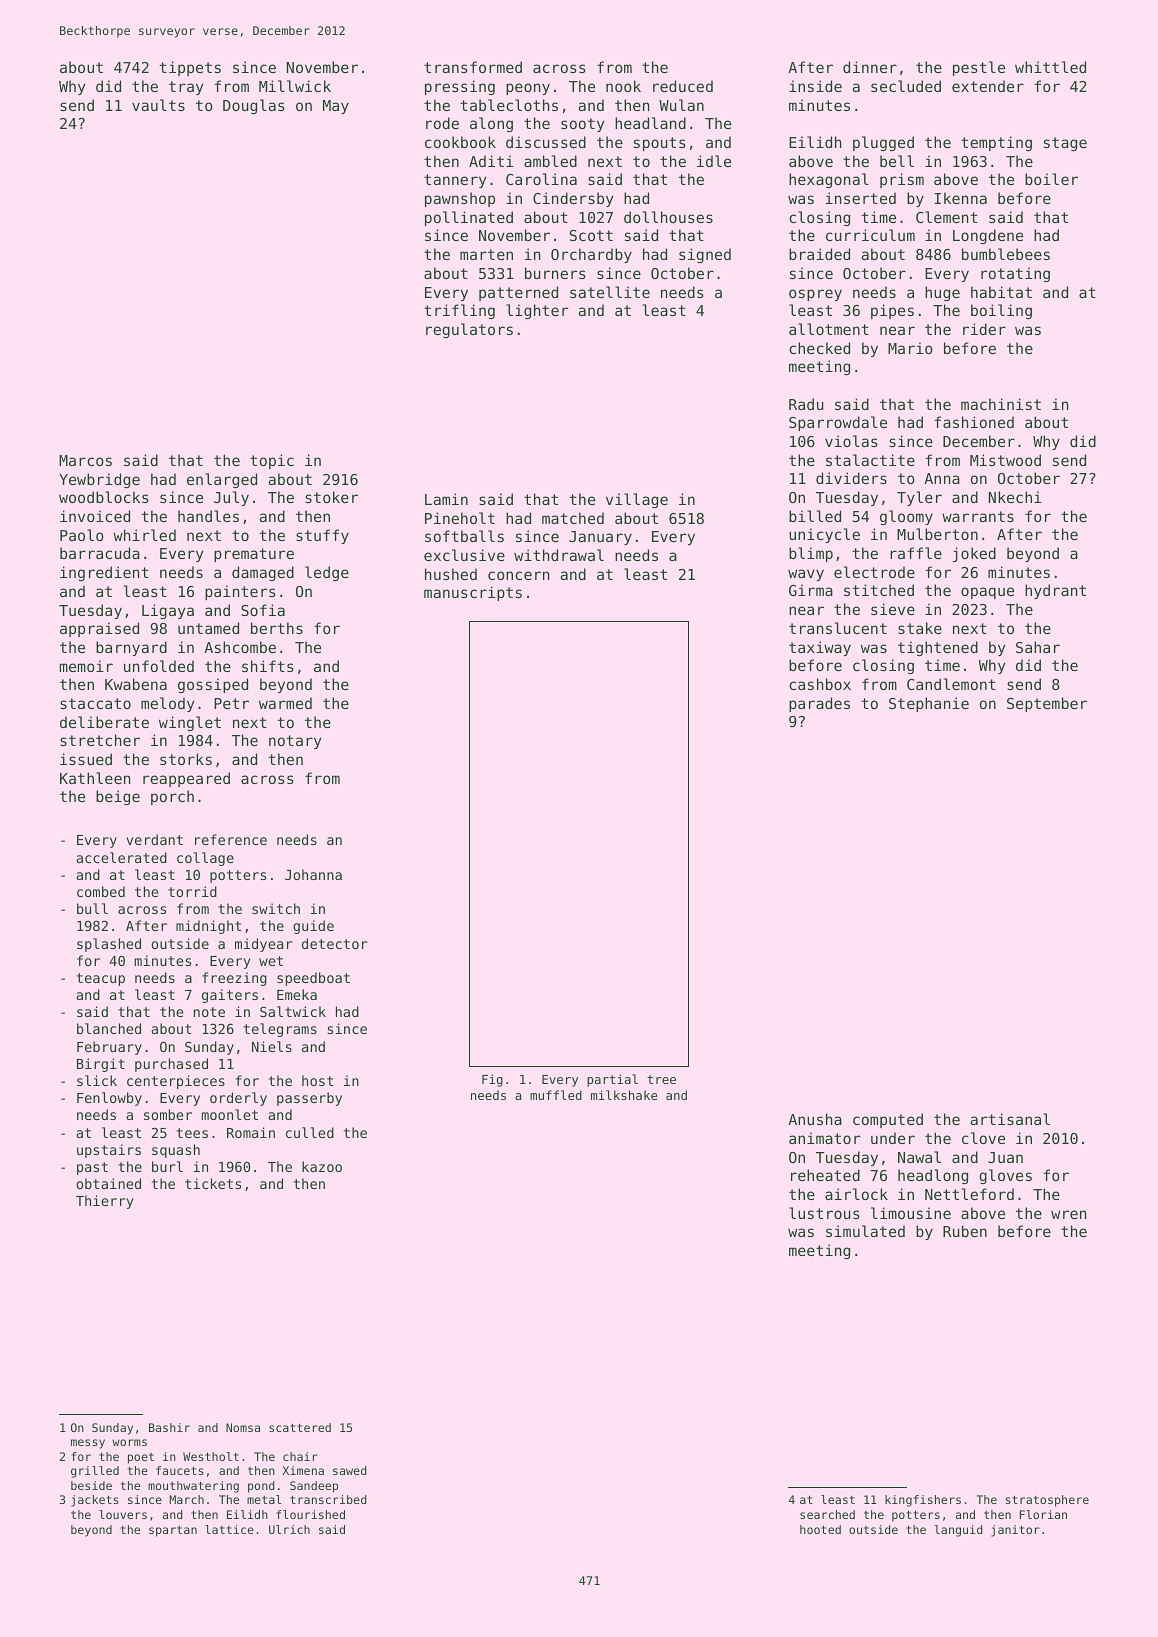 This screenshot has width=1158, height=1637. Describe the element at coordinates (870, 67) in the screenshot. I see `dinner` at that location.
